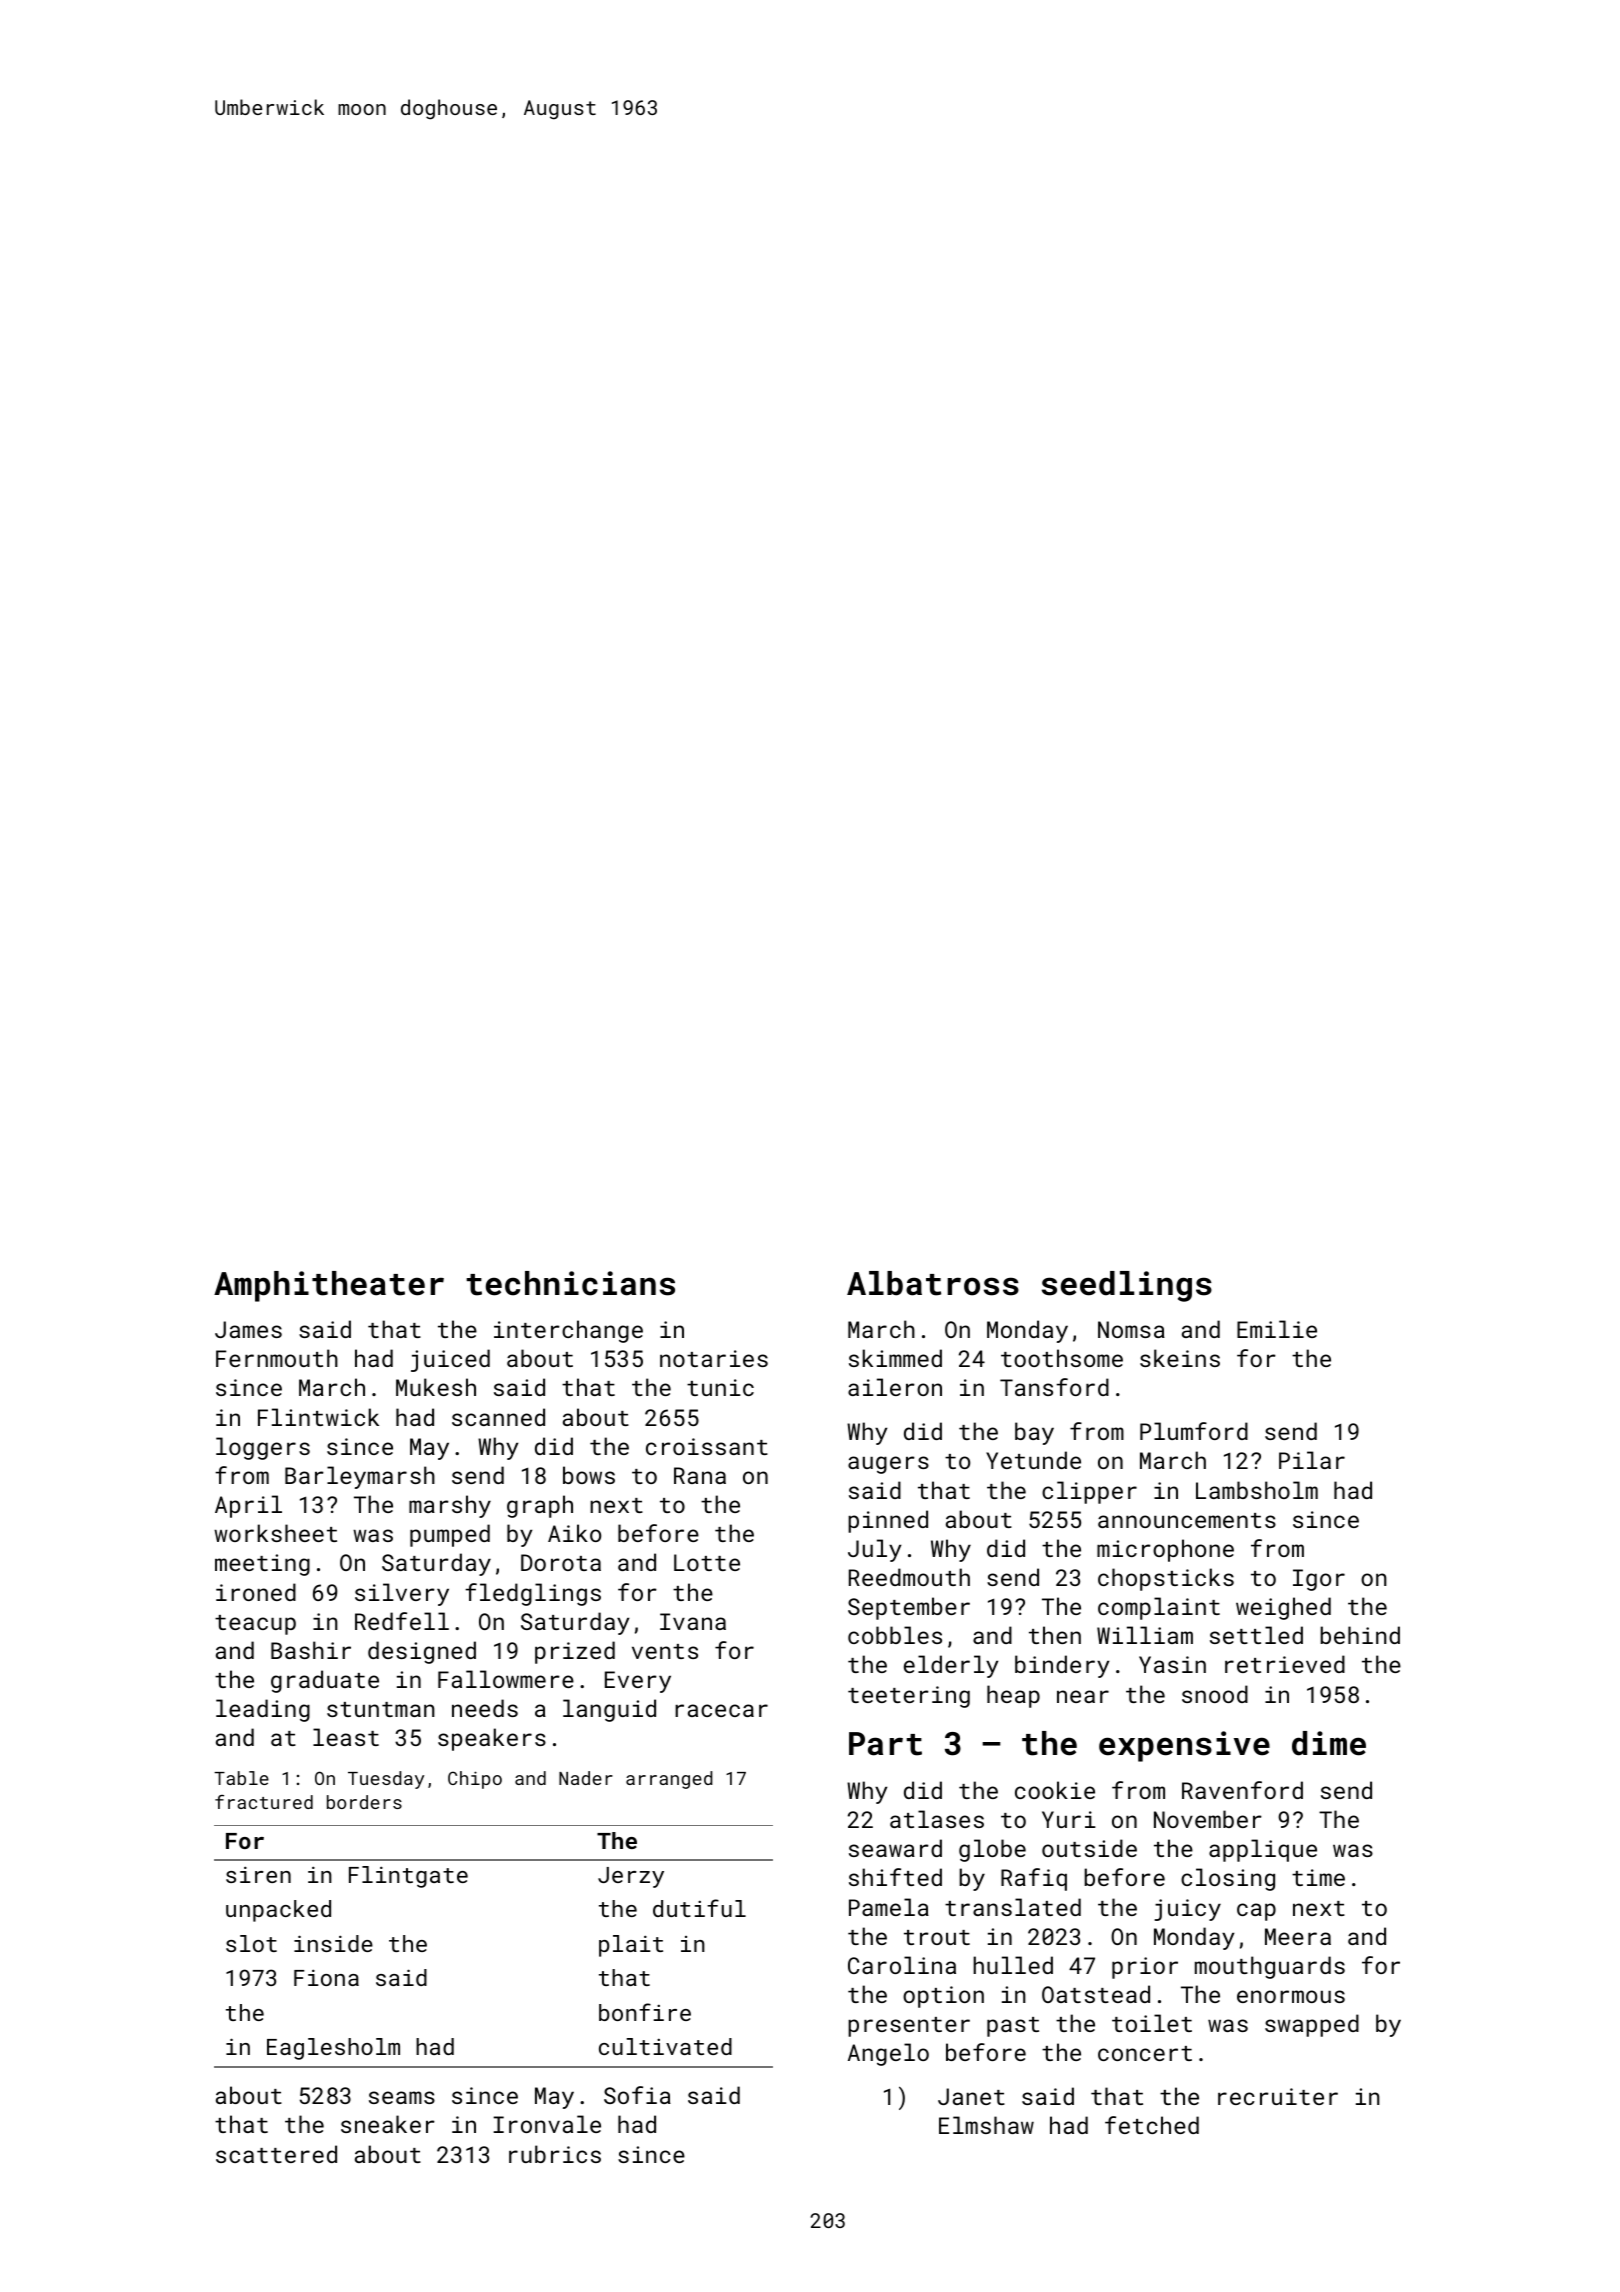 This screenshot has height=2292, width=1620. I want to click on technicians, so click(570, 1283).
